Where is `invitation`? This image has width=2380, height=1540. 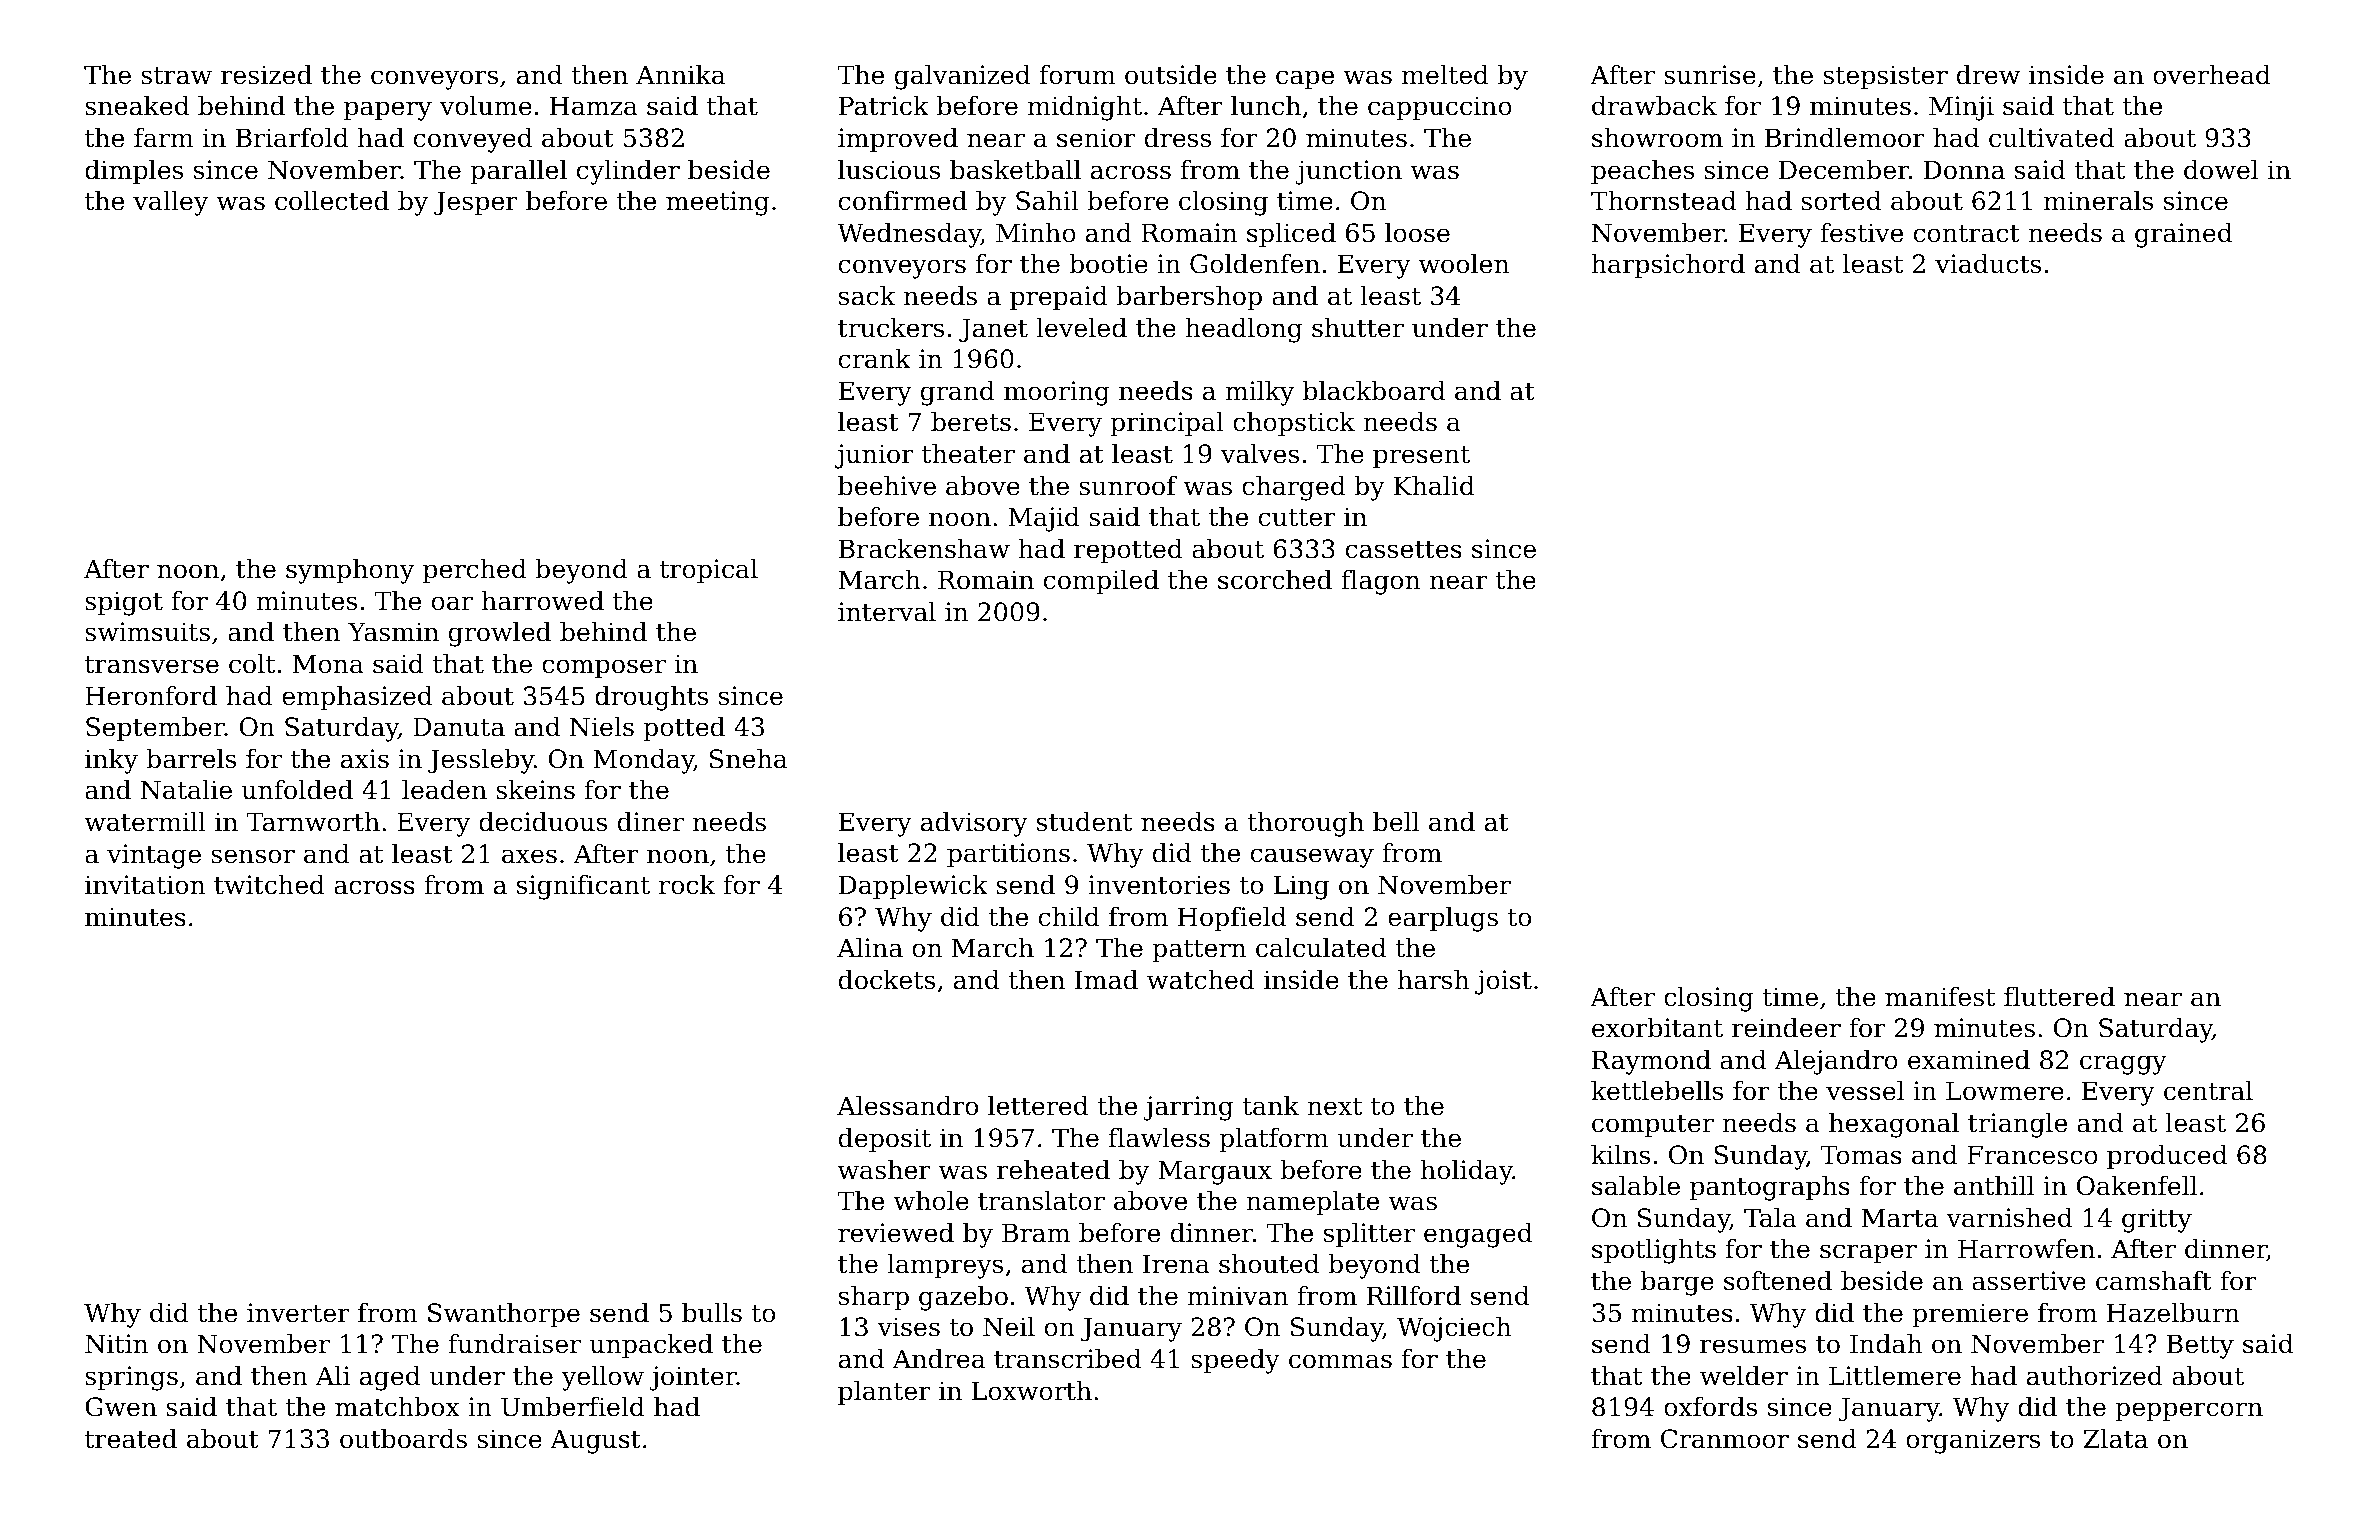
invitation is located at coordinates (145, 885).
